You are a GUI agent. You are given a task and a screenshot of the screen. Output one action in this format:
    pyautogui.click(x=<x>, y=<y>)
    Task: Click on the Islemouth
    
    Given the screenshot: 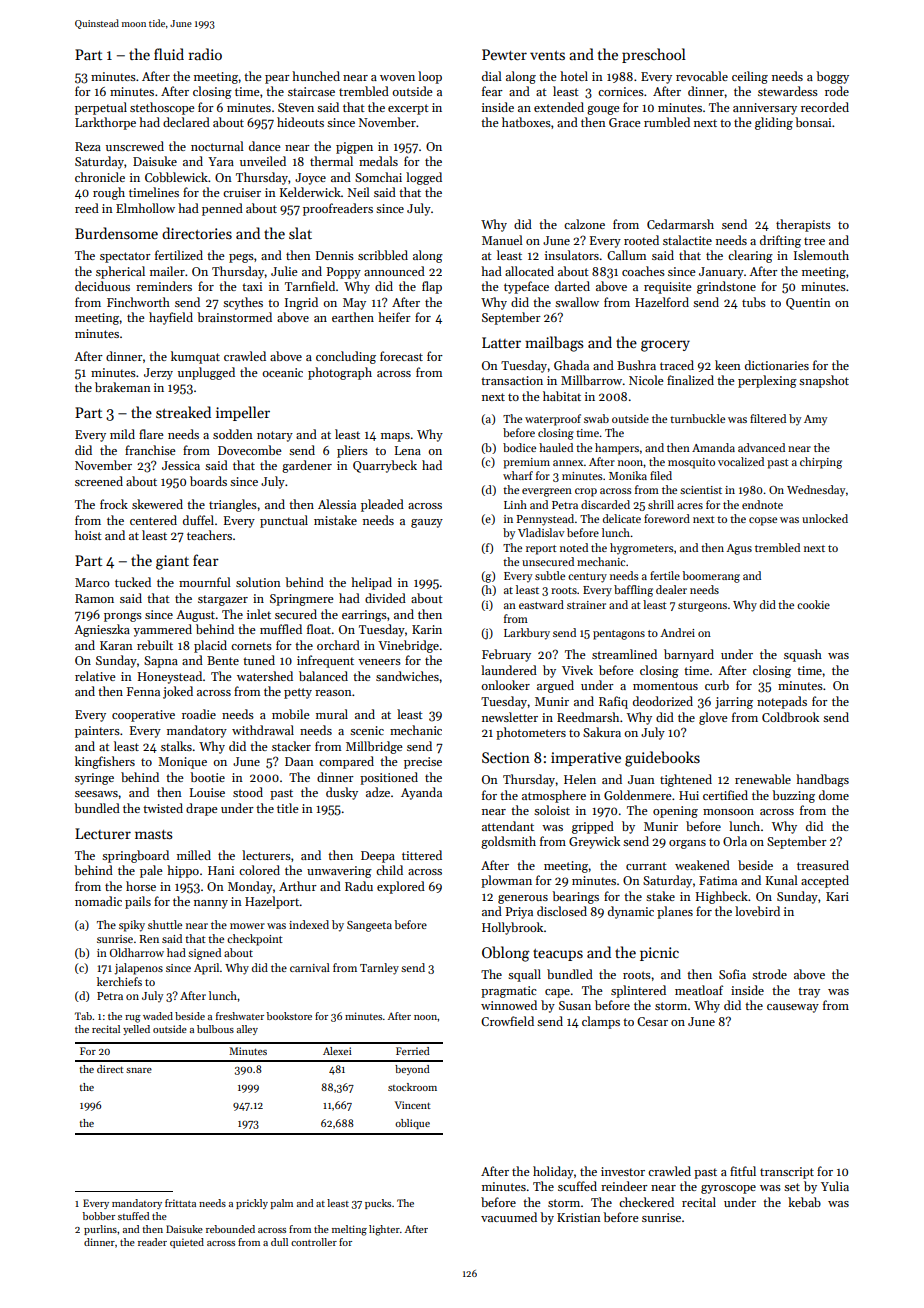 What is the action you would take?
    pyautogui.click(x=821, y=255)
